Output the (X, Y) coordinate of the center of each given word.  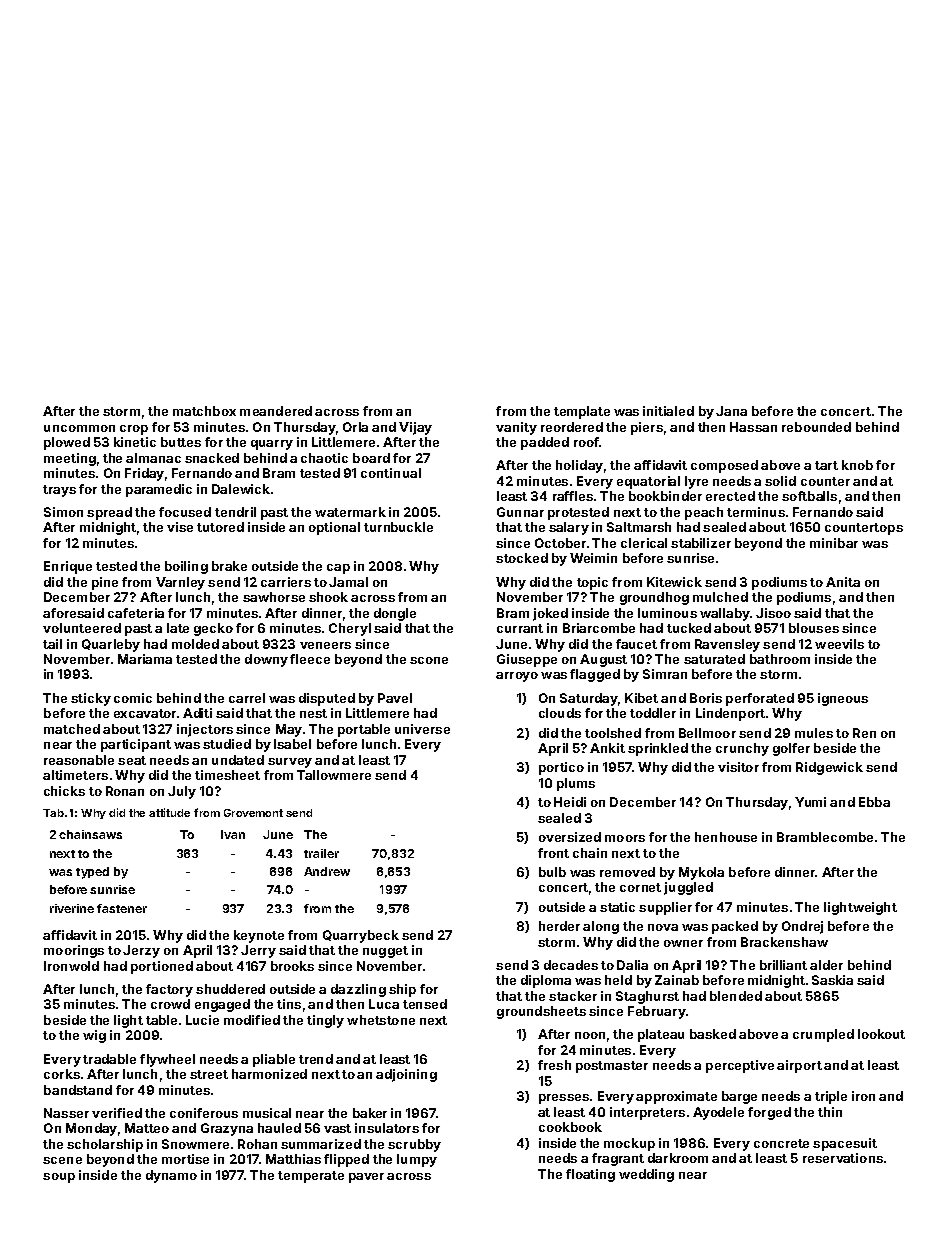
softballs (809, 496)
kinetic (135, 442)
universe (422, 729)
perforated (760, 699)
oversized (570, 837)
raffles (573, 496)
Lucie (202, 1020)
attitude (169, 812)
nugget (385, 952)
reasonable (79, 760)
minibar (834, 543)
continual (391, 473)
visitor (738, 767)
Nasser (66, 1113)
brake (229, 566)
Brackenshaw (784, 942)
